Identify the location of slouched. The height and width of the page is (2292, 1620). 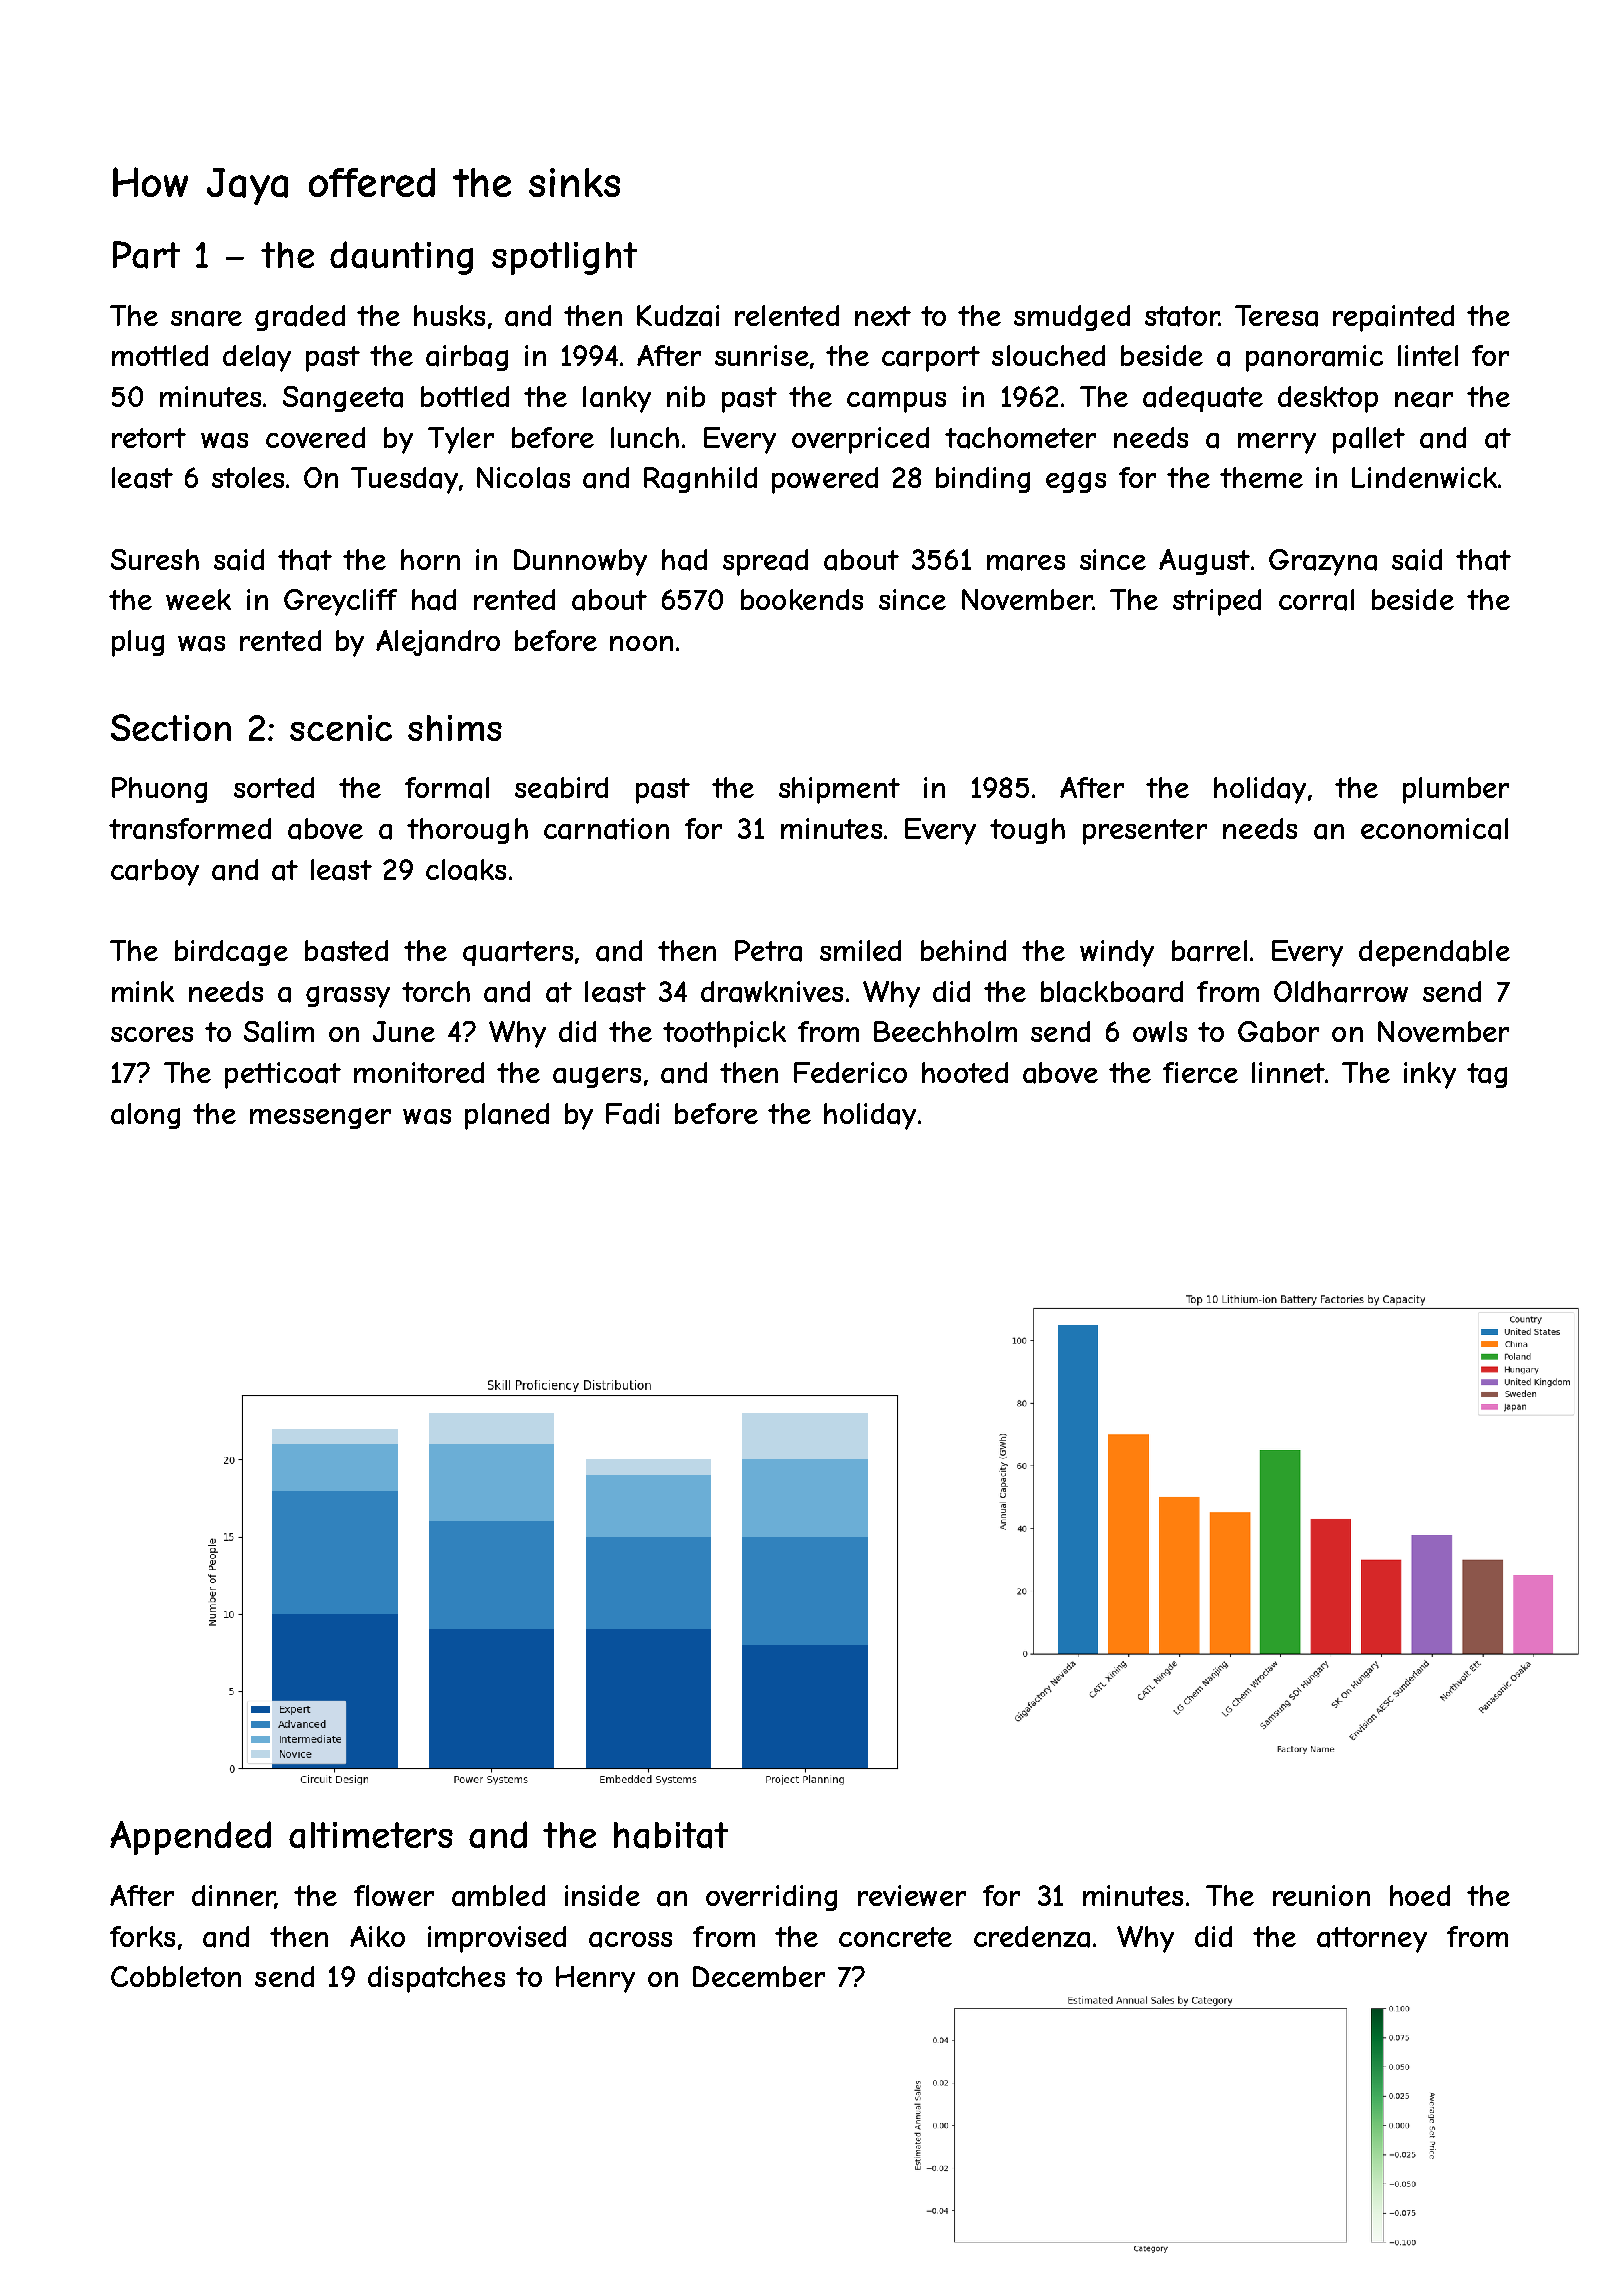
(1048, 355).
